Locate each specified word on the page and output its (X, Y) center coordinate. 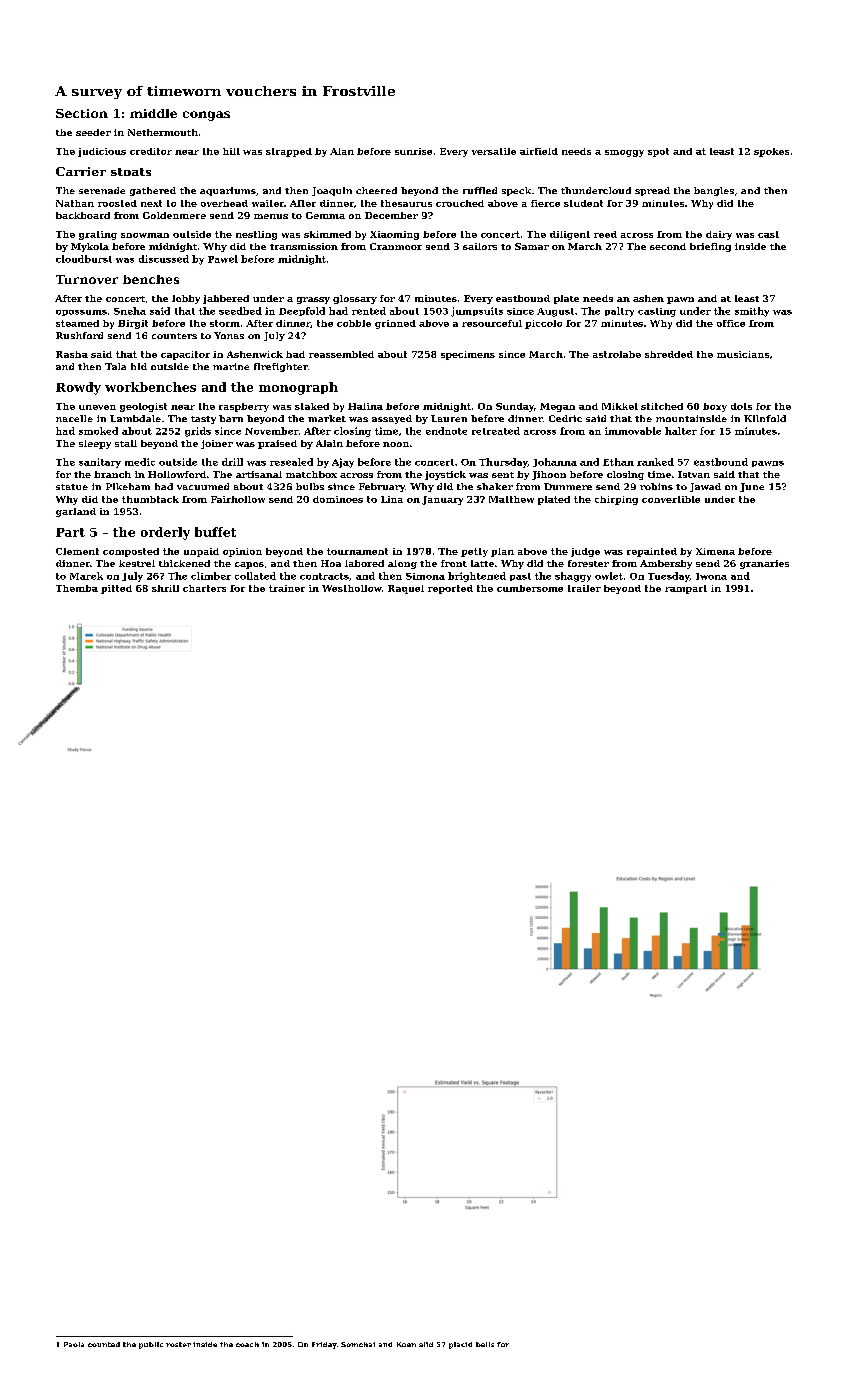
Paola (74, 1344)
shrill (165, 588)
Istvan (694, 474)
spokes (771, 152)
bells (485, 1344)
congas (206, 116)
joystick (445, 475)
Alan (342, 151)
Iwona (711, 576)
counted (104, 1344)
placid (460, 1345)
